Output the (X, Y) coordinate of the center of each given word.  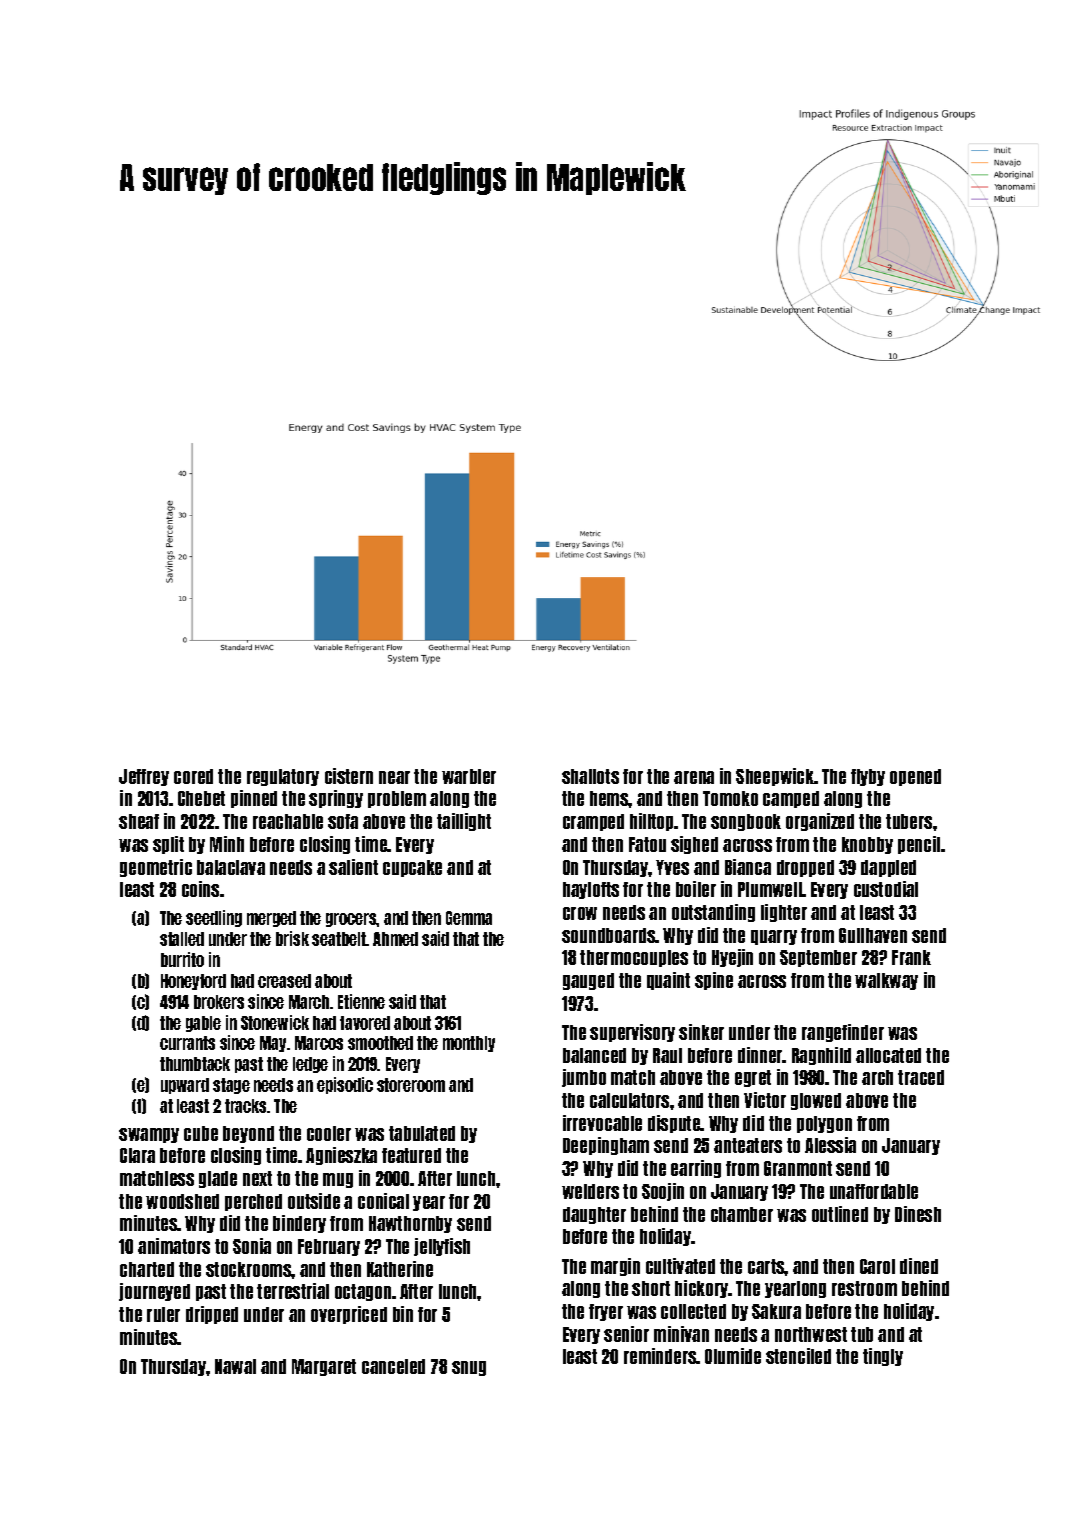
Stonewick (275, 1022)
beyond (248, 1134)
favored (365, 1023)
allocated (888, 1055)
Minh (227, 844)
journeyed (154, 1292)
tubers (909, 821)
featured (411, 1155)
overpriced (349, 1315)
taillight (464, 822)
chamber (742, 1214)
